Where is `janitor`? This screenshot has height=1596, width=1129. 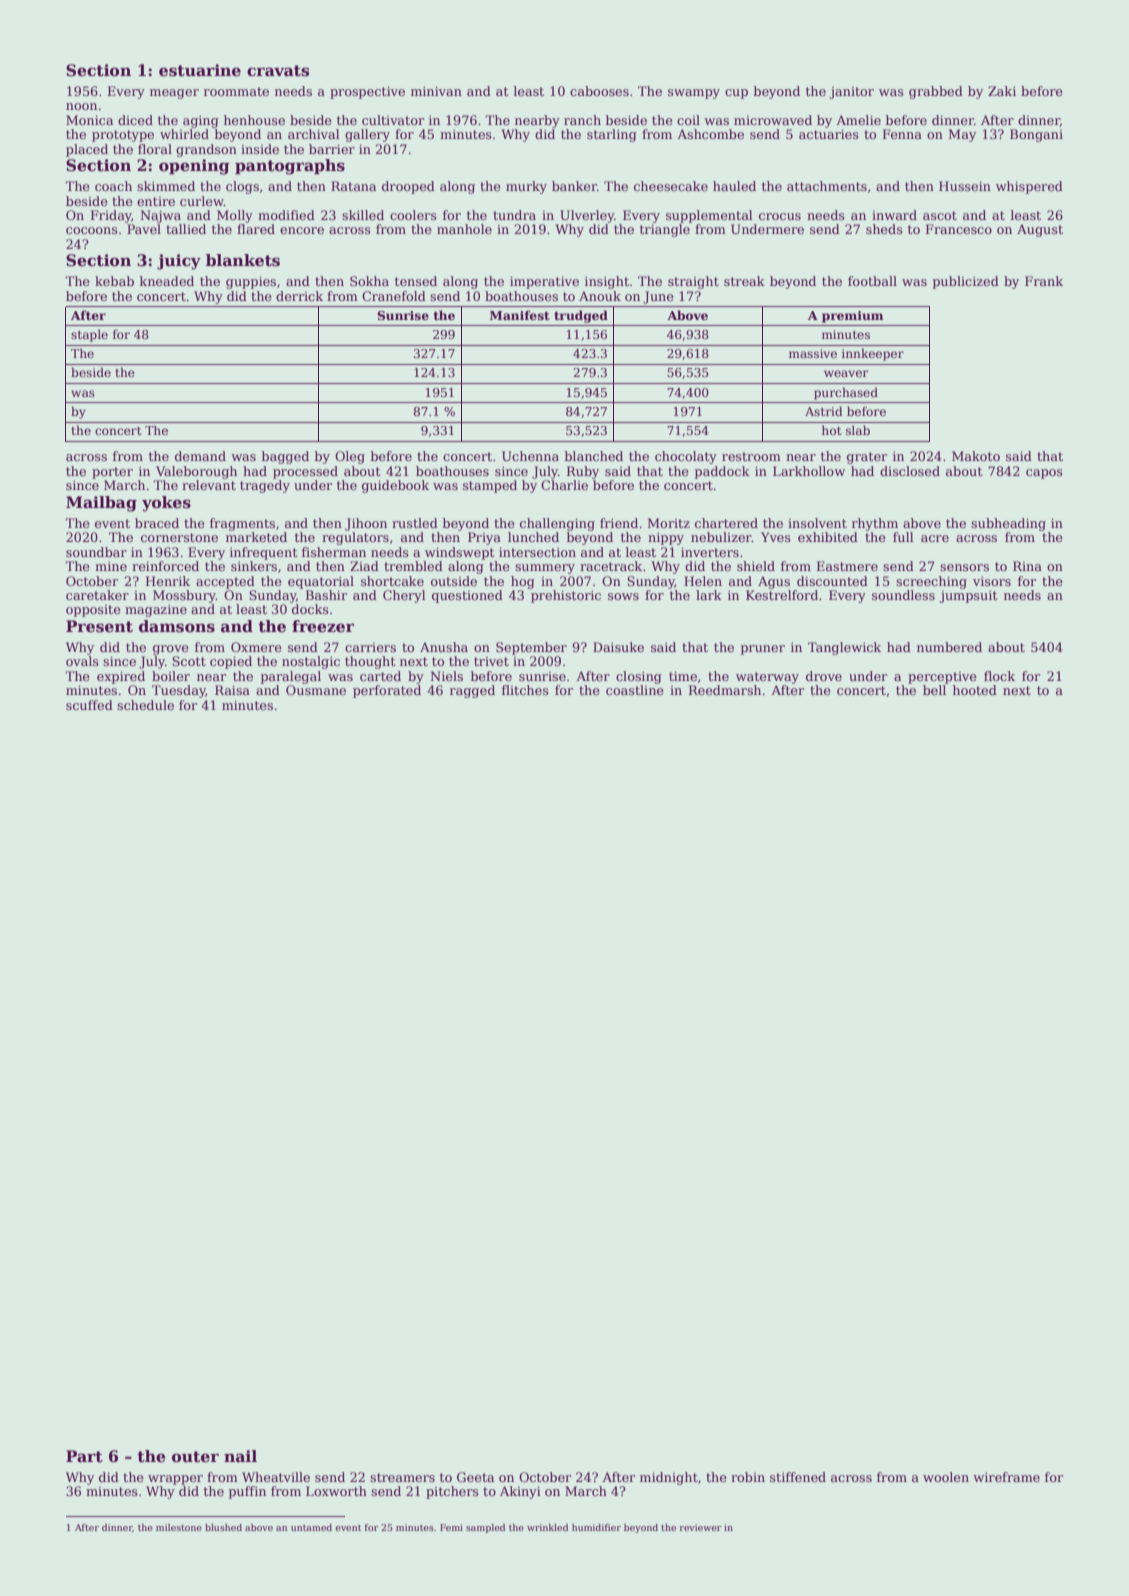
janitor is located at coordinates (851, 93).
